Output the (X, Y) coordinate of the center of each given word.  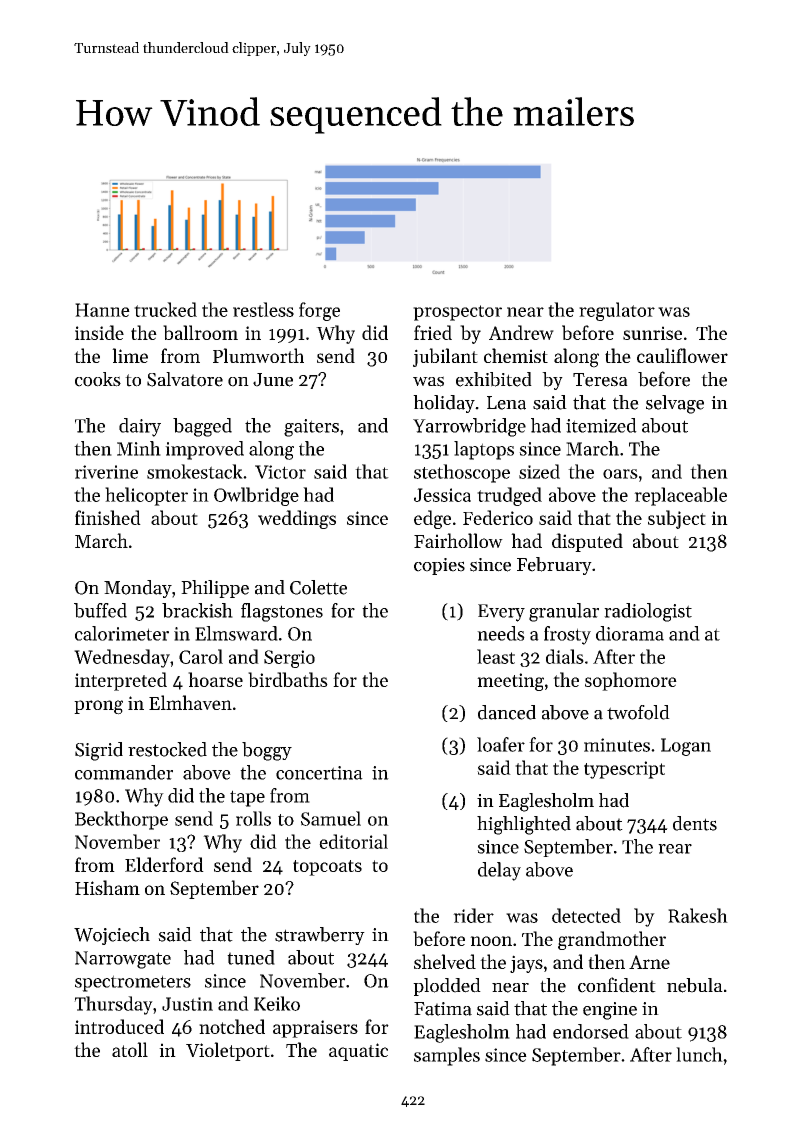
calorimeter (122, 633)
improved (204, 450)
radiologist (648, 612)
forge (319, 311)
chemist (516, 355)
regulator (617, 311)
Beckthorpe (121, 820)
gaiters (311, 428)
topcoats (327, 868)
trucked (165, 309)
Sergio (289, 659)
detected (586, 915)
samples (447, 1056)
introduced (119, 1026)
